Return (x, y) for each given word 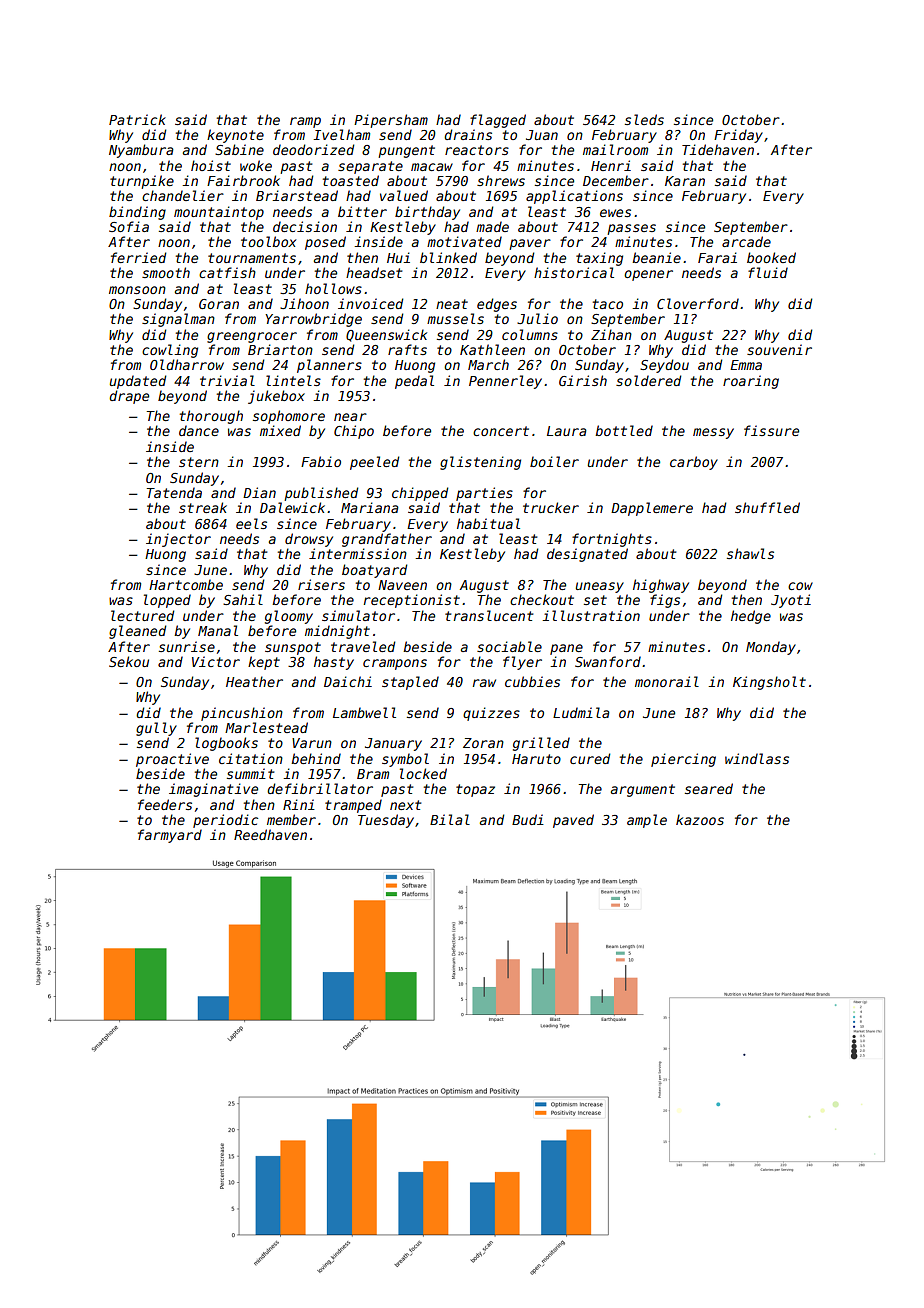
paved (573, 821)
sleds (644, 119)
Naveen (402, 585)
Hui (398, 257)
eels (251, 523)
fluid (768, 272)
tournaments (252, 258)
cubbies (532, 681)
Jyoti (791, 601)
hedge (751, 617)
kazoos (700, 819)
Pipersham (391, 121)
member (291, 819)
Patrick (137, 119)
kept (264, 663)
